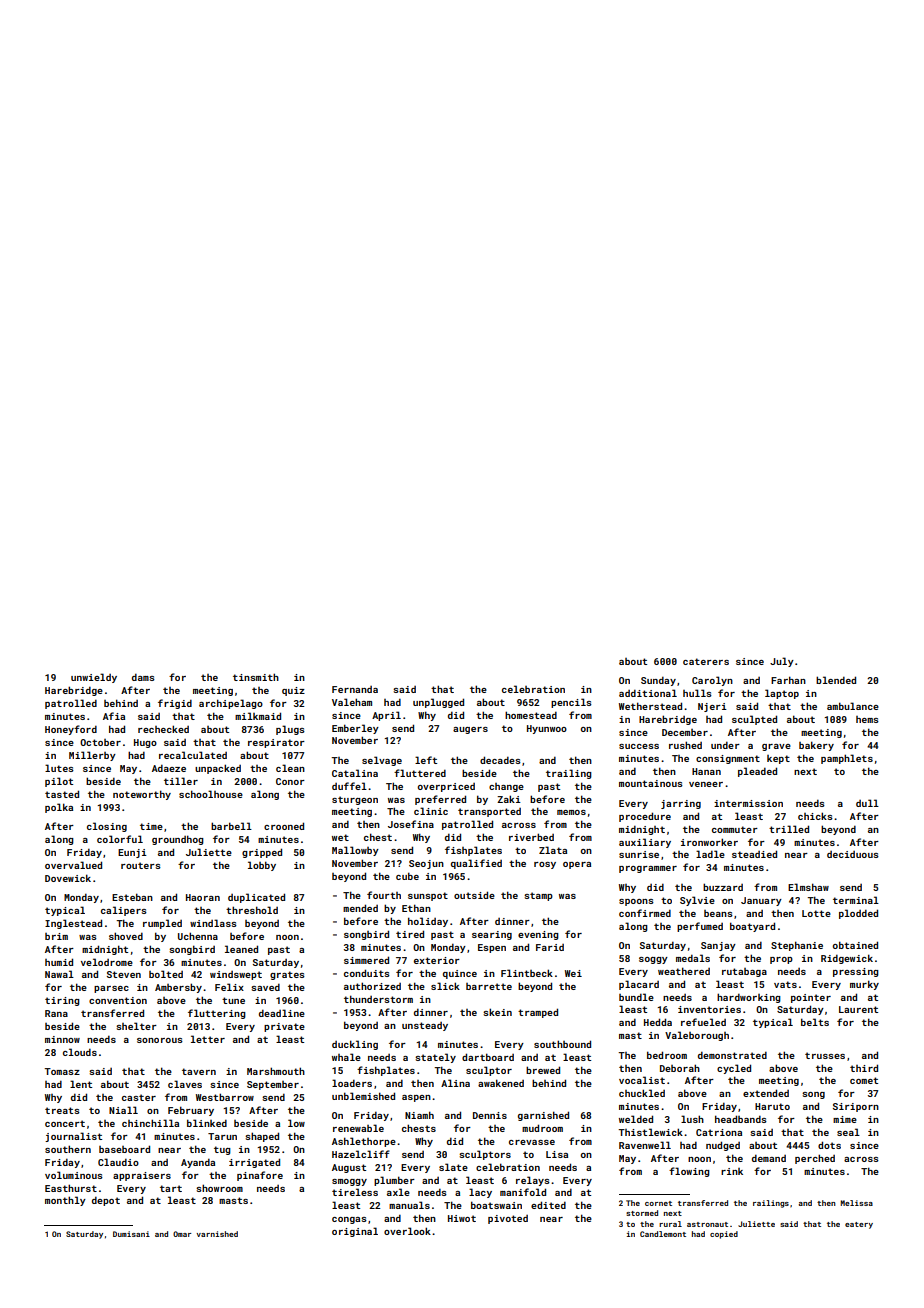 This page has width=924, height=1308. Describe the element at coordinates (407, 1231) in the page. I see `overlook` at that location.
